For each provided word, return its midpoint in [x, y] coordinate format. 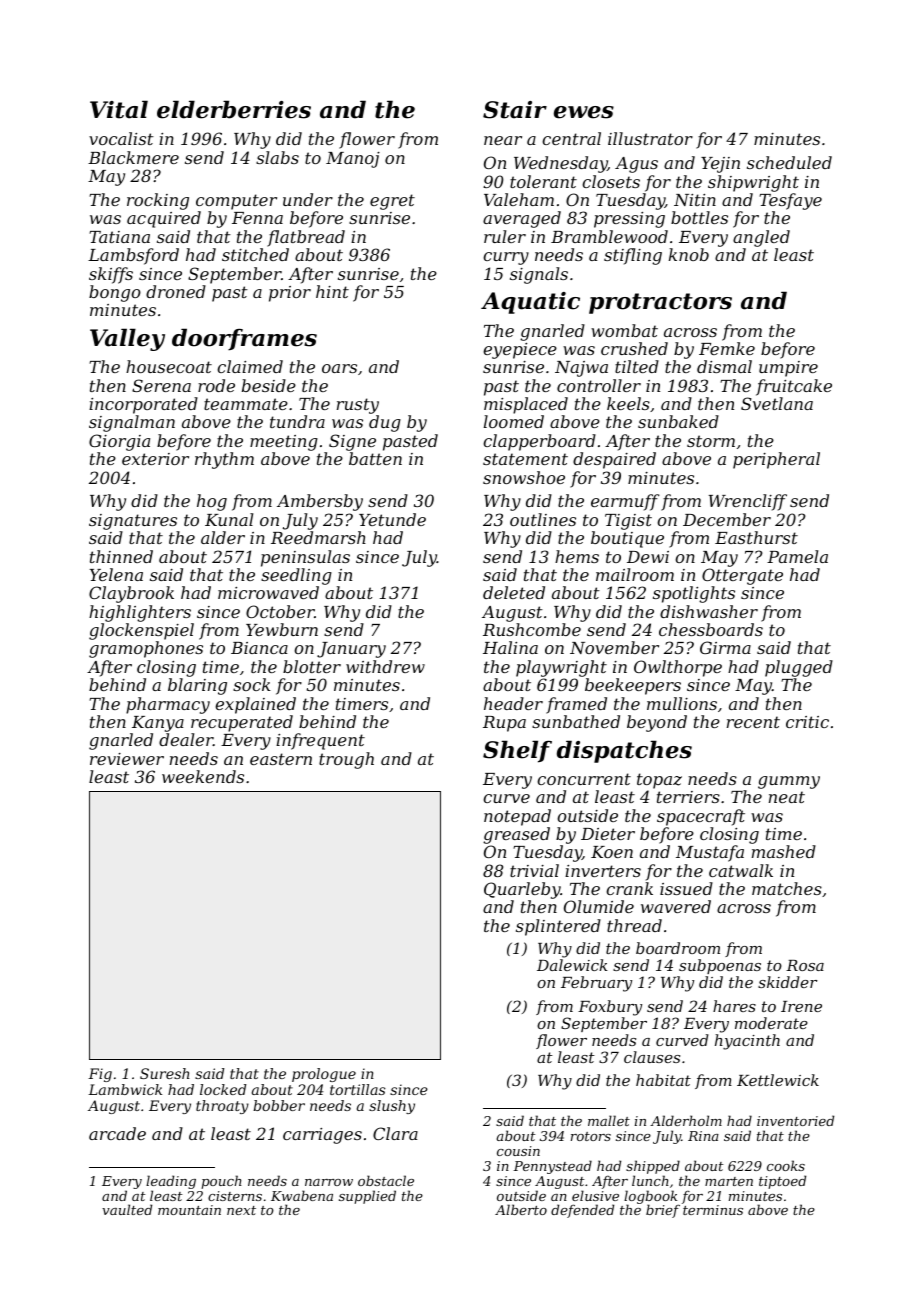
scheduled [789, 162]
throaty [222, 1107]
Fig [100, 1075]
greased [516, 835]
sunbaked [678, 421]
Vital [119, 109]
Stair [515, 110]
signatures [133, 522]
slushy [392, 1107]
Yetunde [392, 519]
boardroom [678, 948]
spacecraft [701, 817]
